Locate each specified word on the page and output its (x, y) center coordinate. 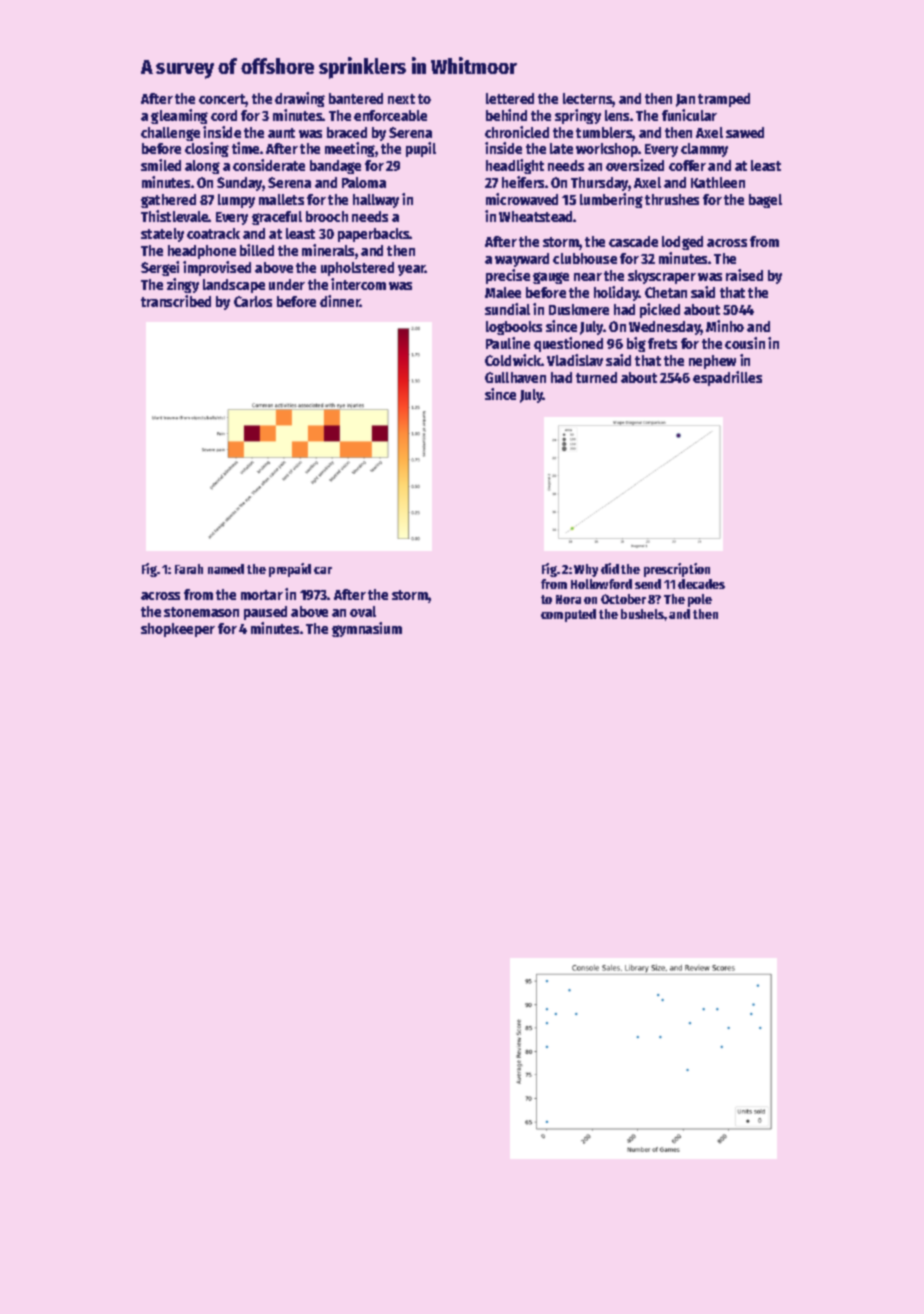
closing (207, 149)
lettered (510, 98)
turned (596, 377)
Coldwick (513, 360)
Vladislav (575, 360)
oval (363, 611)
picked (660, 310)
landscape (234, 286)
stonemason (201, 612)
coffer (687, 165)
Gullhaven (515, 377)
